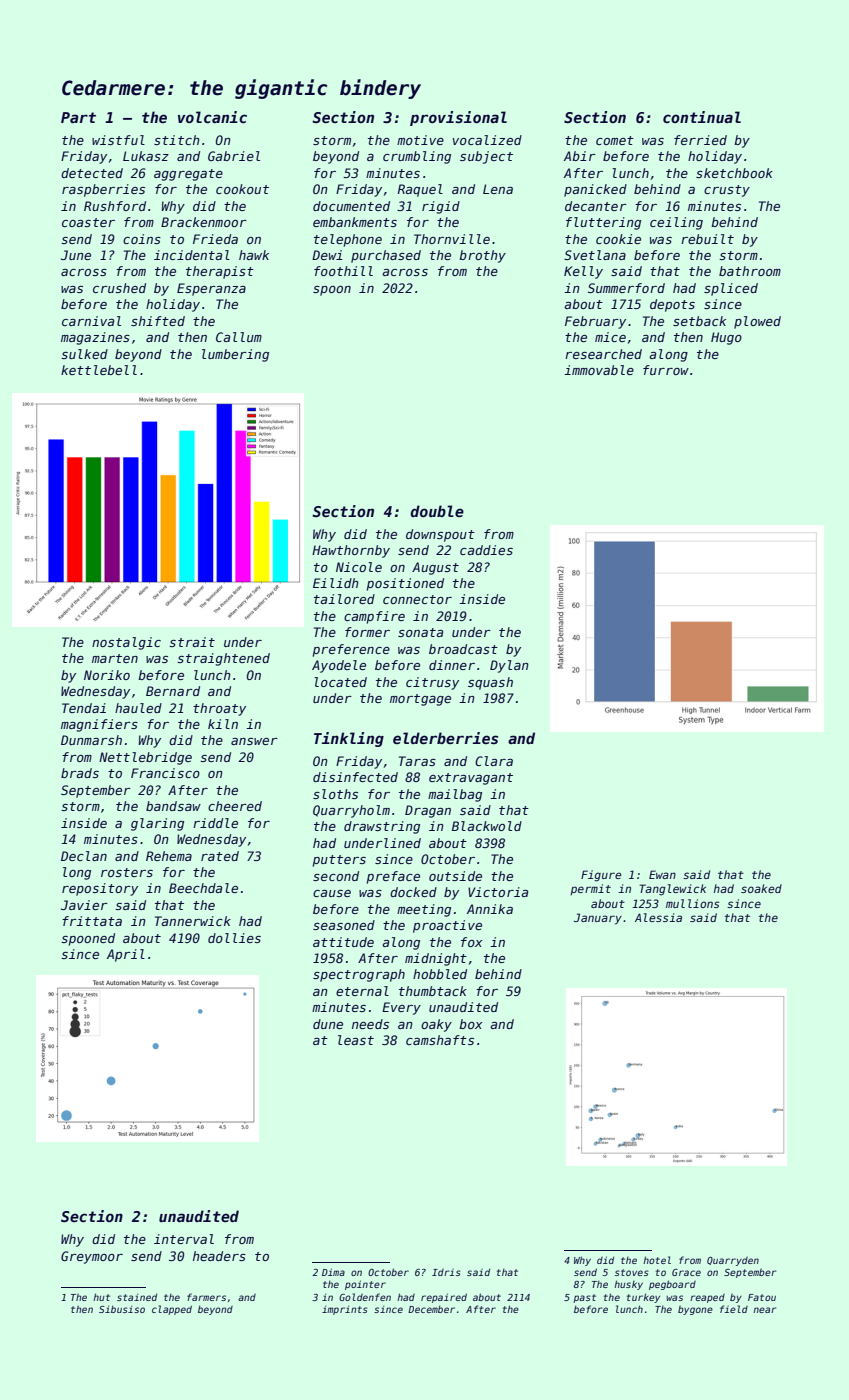  I want to click on aggregate, so click(188, 175).
